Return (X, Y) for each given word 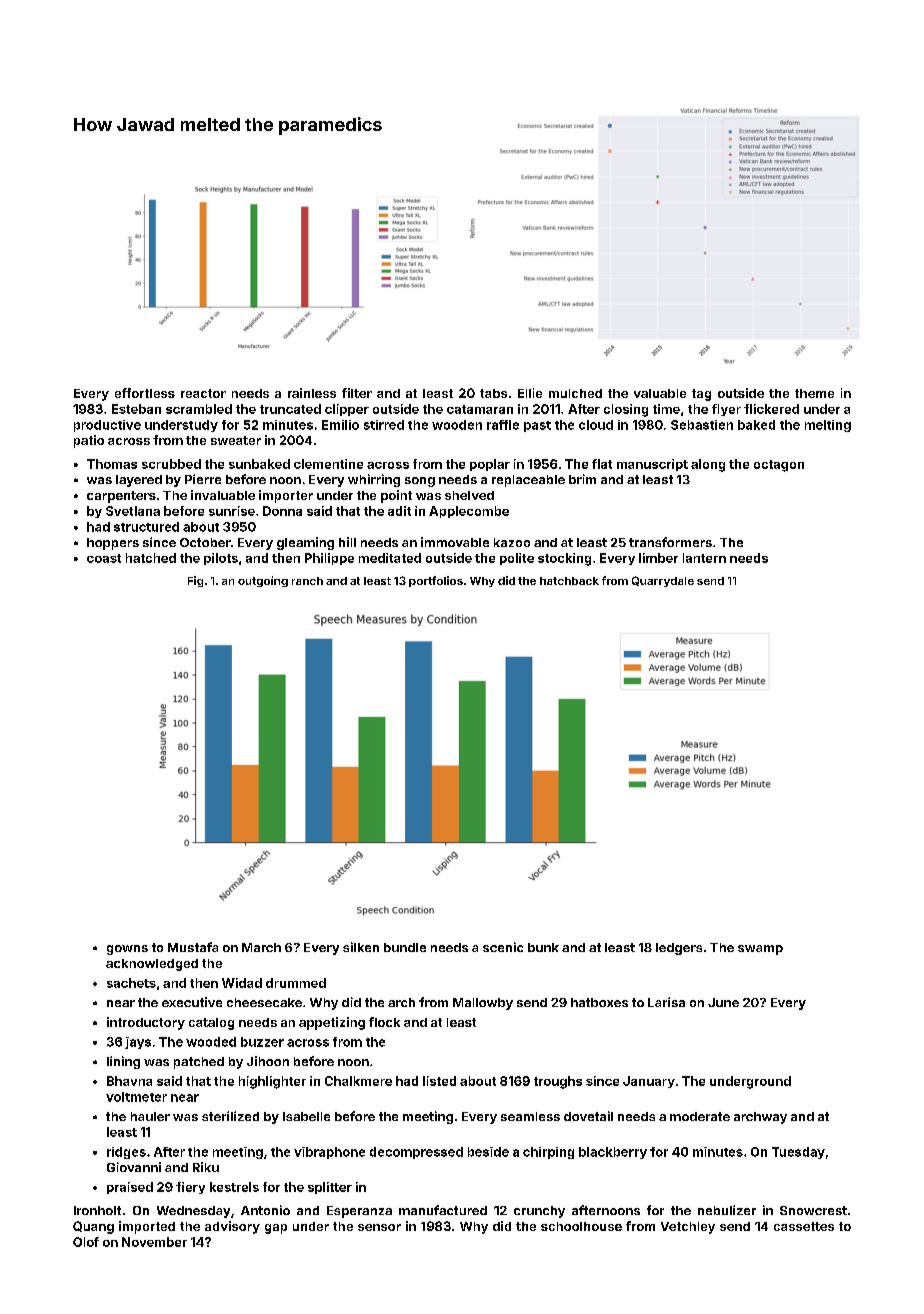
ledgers (679, 949)
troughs (558, 1082)
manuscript (652, 465)
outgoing (263, 581)
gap (276, 1229)
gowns (127, 950)
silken (361, 947)
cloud (596, 425)
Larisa (666, 1002)
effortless (145, 393)
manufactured (443, 1210)
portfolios (436, 581)
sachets (131, 983)
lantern (704, 558)
